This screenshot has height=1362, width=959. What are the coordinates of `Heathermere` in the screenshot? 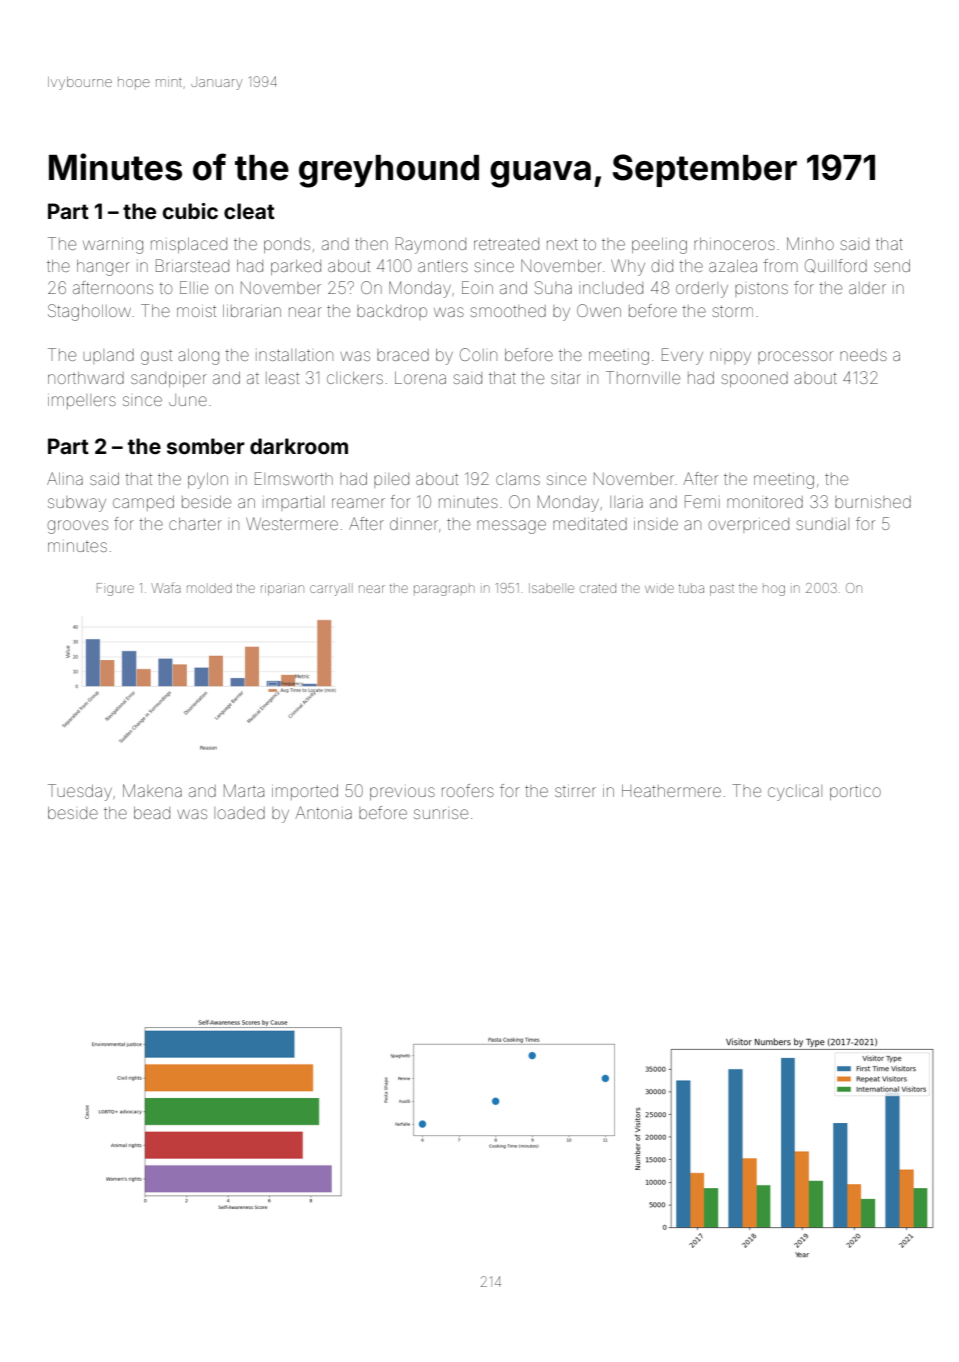 It's located at (671, 791).
